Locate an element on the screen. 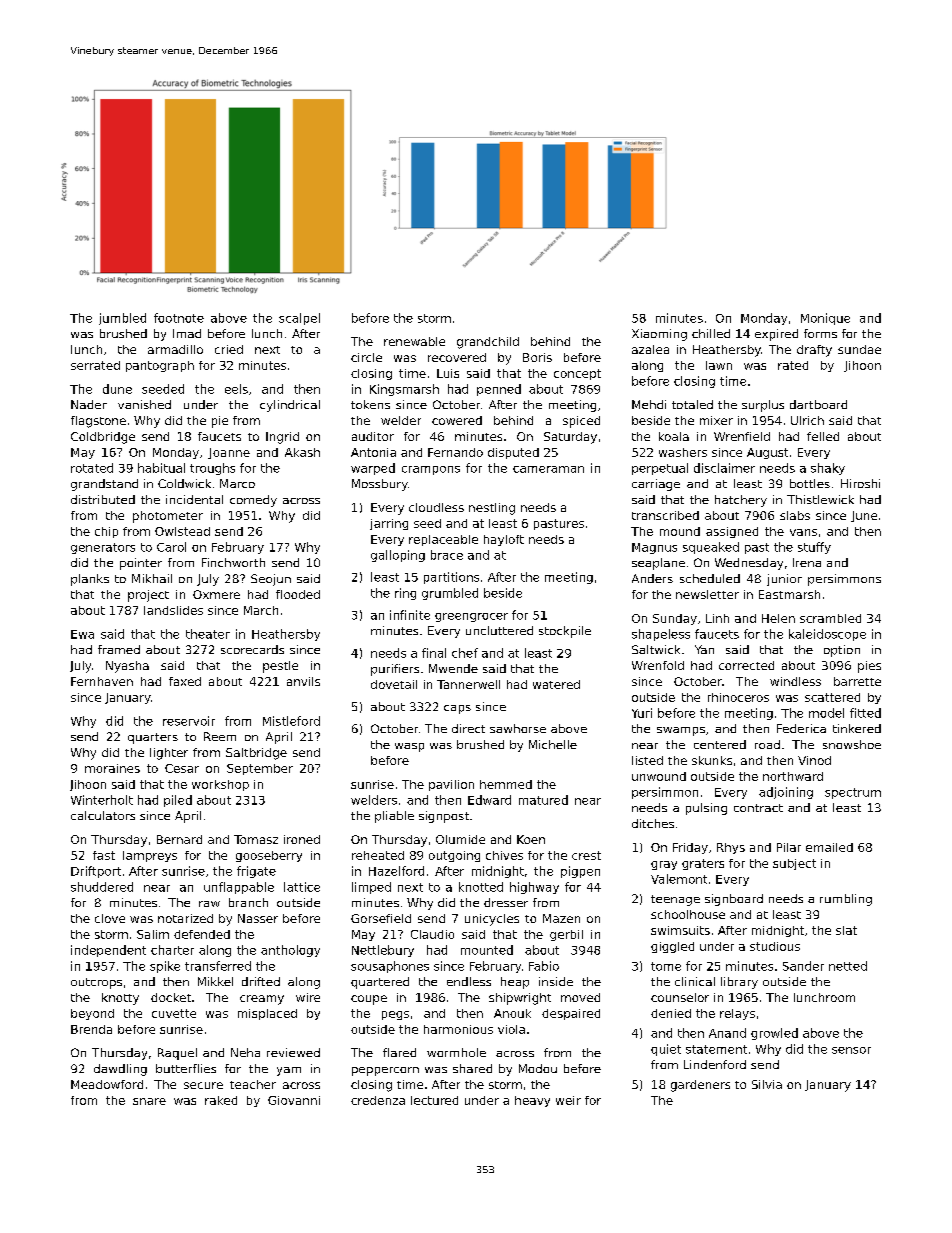 Image resolution: width=952 pixels, height=1233 pixels. watered is located at coordinates (556, 684).
